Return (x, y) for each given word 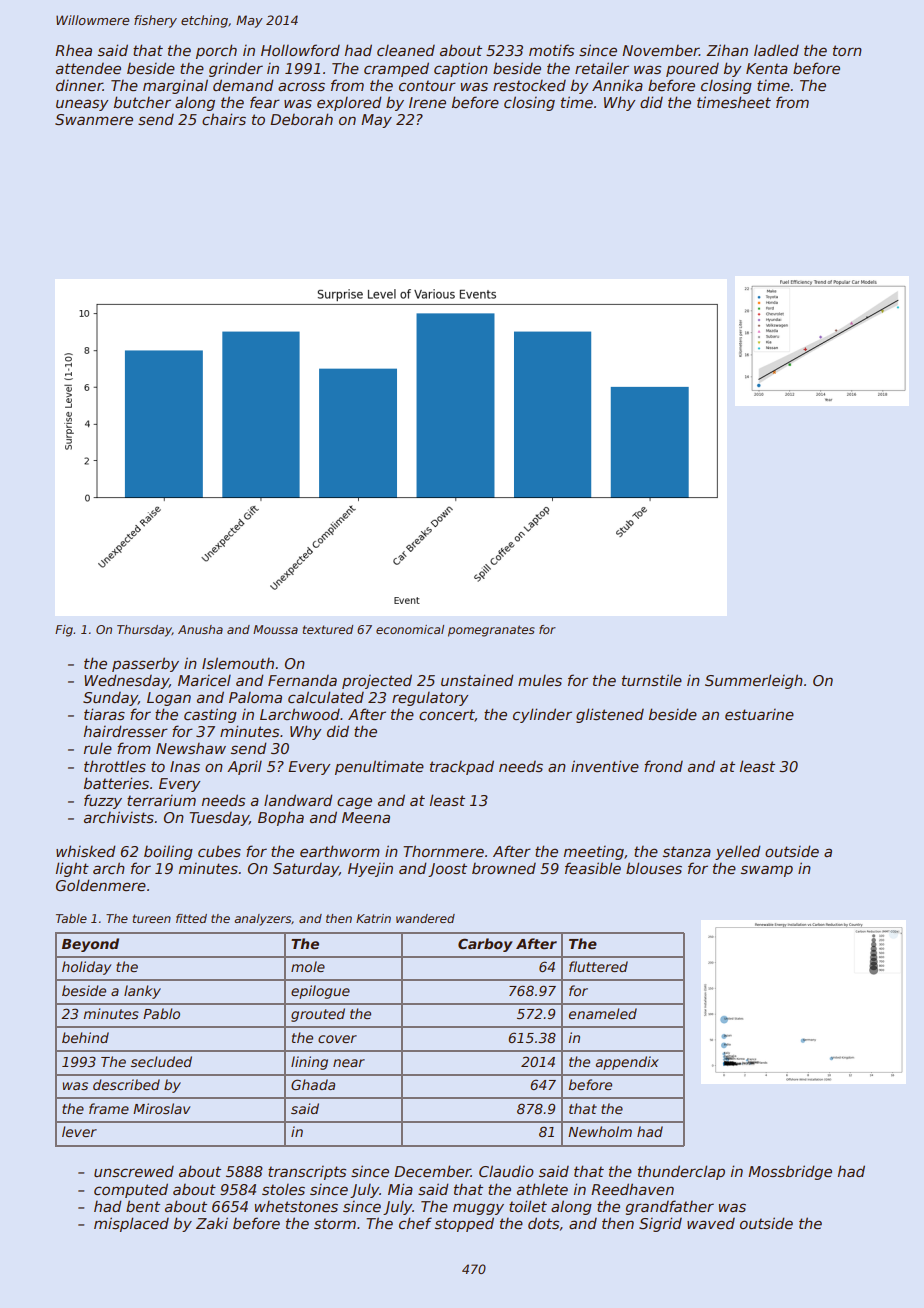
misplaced (131, 1224)
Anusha (200, 629)
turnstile (652, 680)
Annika (617, 85)
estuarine (759, 714)
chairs (224, 119)
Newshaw (191, 748)
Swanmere (94, 119)
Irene (427, 102)
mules (540, 680)
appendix (627, 1063)
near (349, 1063)
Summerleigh (754, 681)
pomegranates (491, 631)
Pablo (161, 1013)
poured (692, 70)
